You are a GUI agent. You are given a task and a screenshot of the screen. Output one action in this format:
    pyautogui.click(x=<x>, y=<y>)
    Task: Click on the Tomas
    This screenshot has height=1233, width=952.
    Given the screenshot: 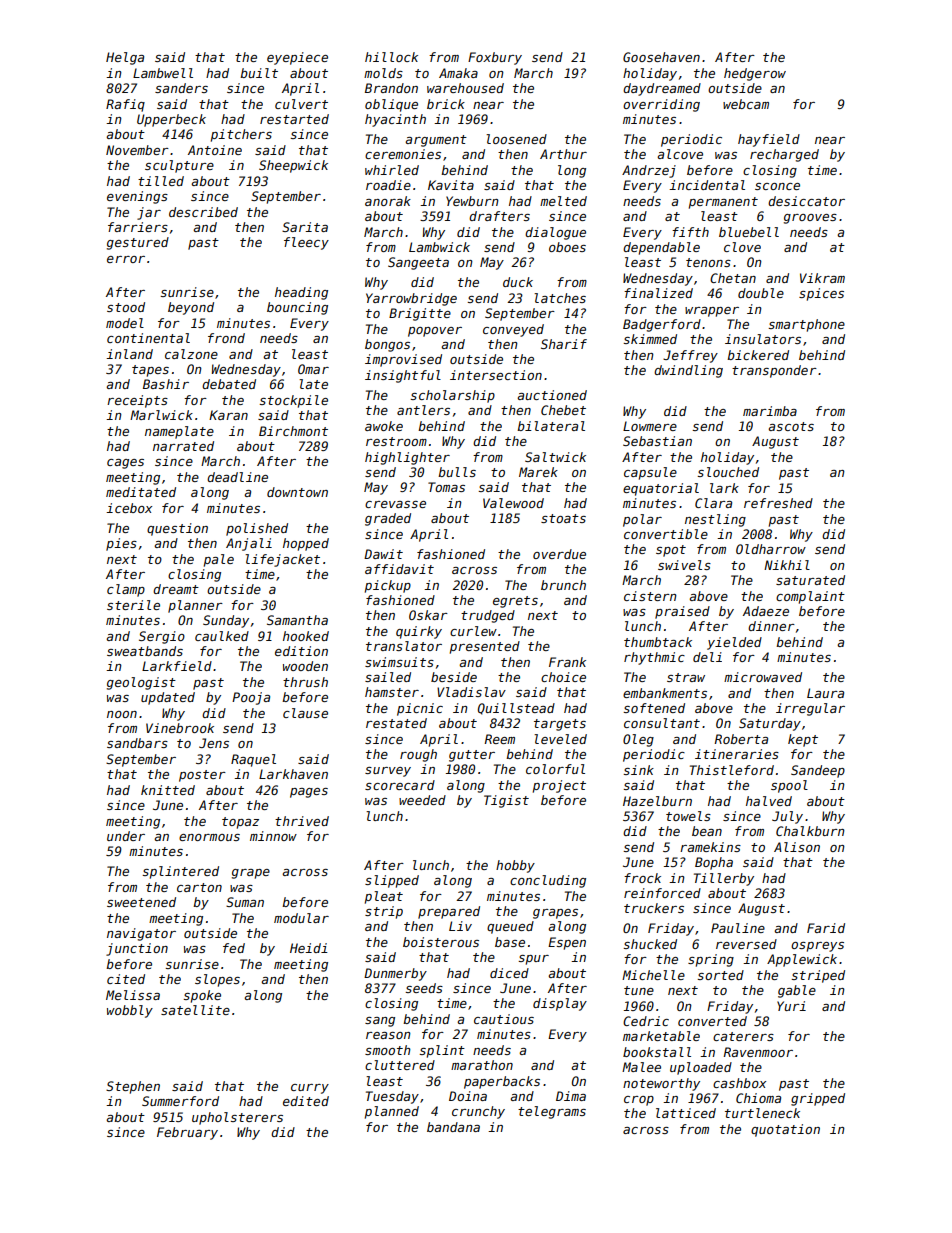 What is the action you would take?
    pyautogui.click(x=446, y=487)
